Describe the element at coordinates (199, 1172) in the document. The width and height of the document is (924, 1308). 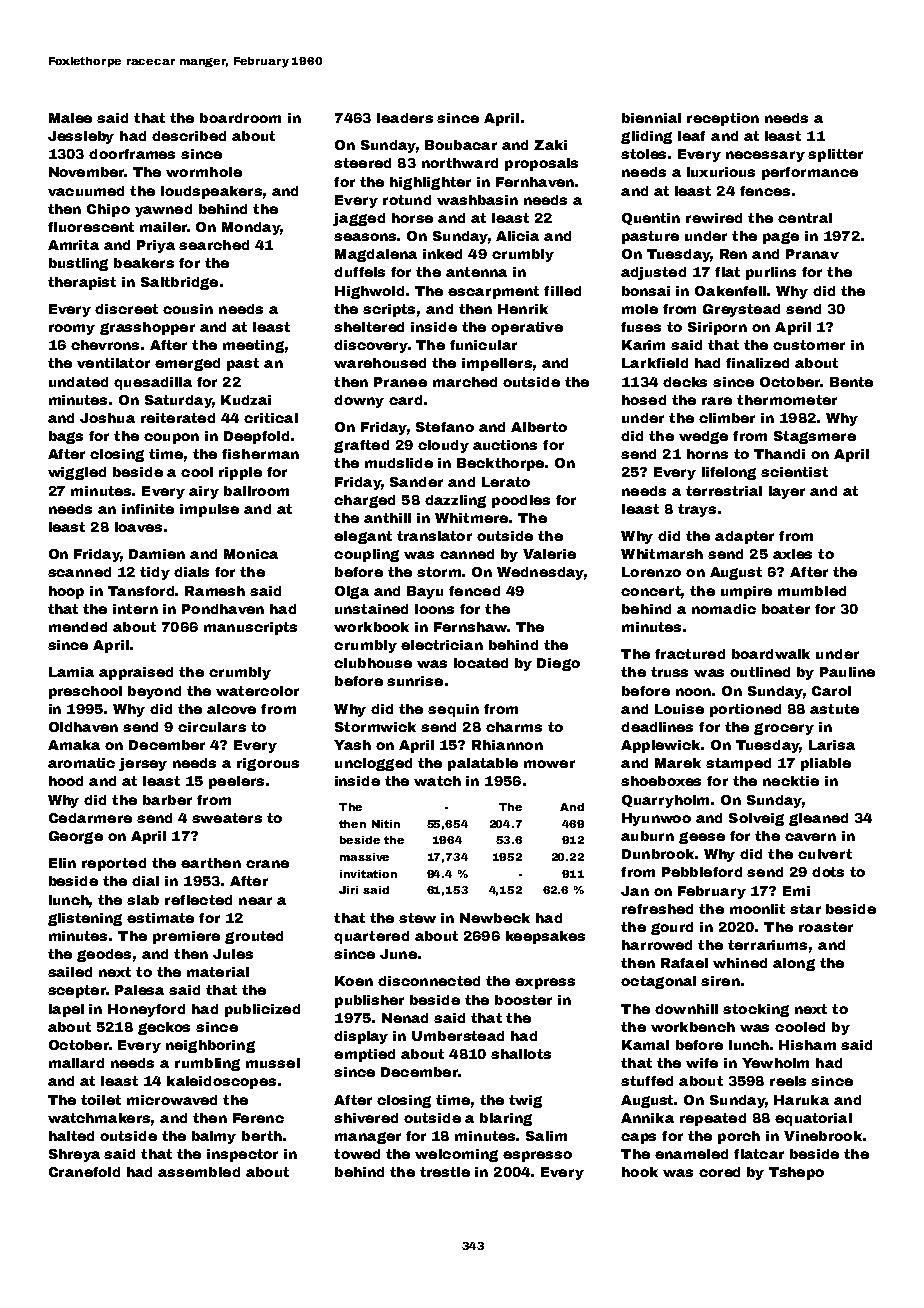
I see `assembled` at that location.
